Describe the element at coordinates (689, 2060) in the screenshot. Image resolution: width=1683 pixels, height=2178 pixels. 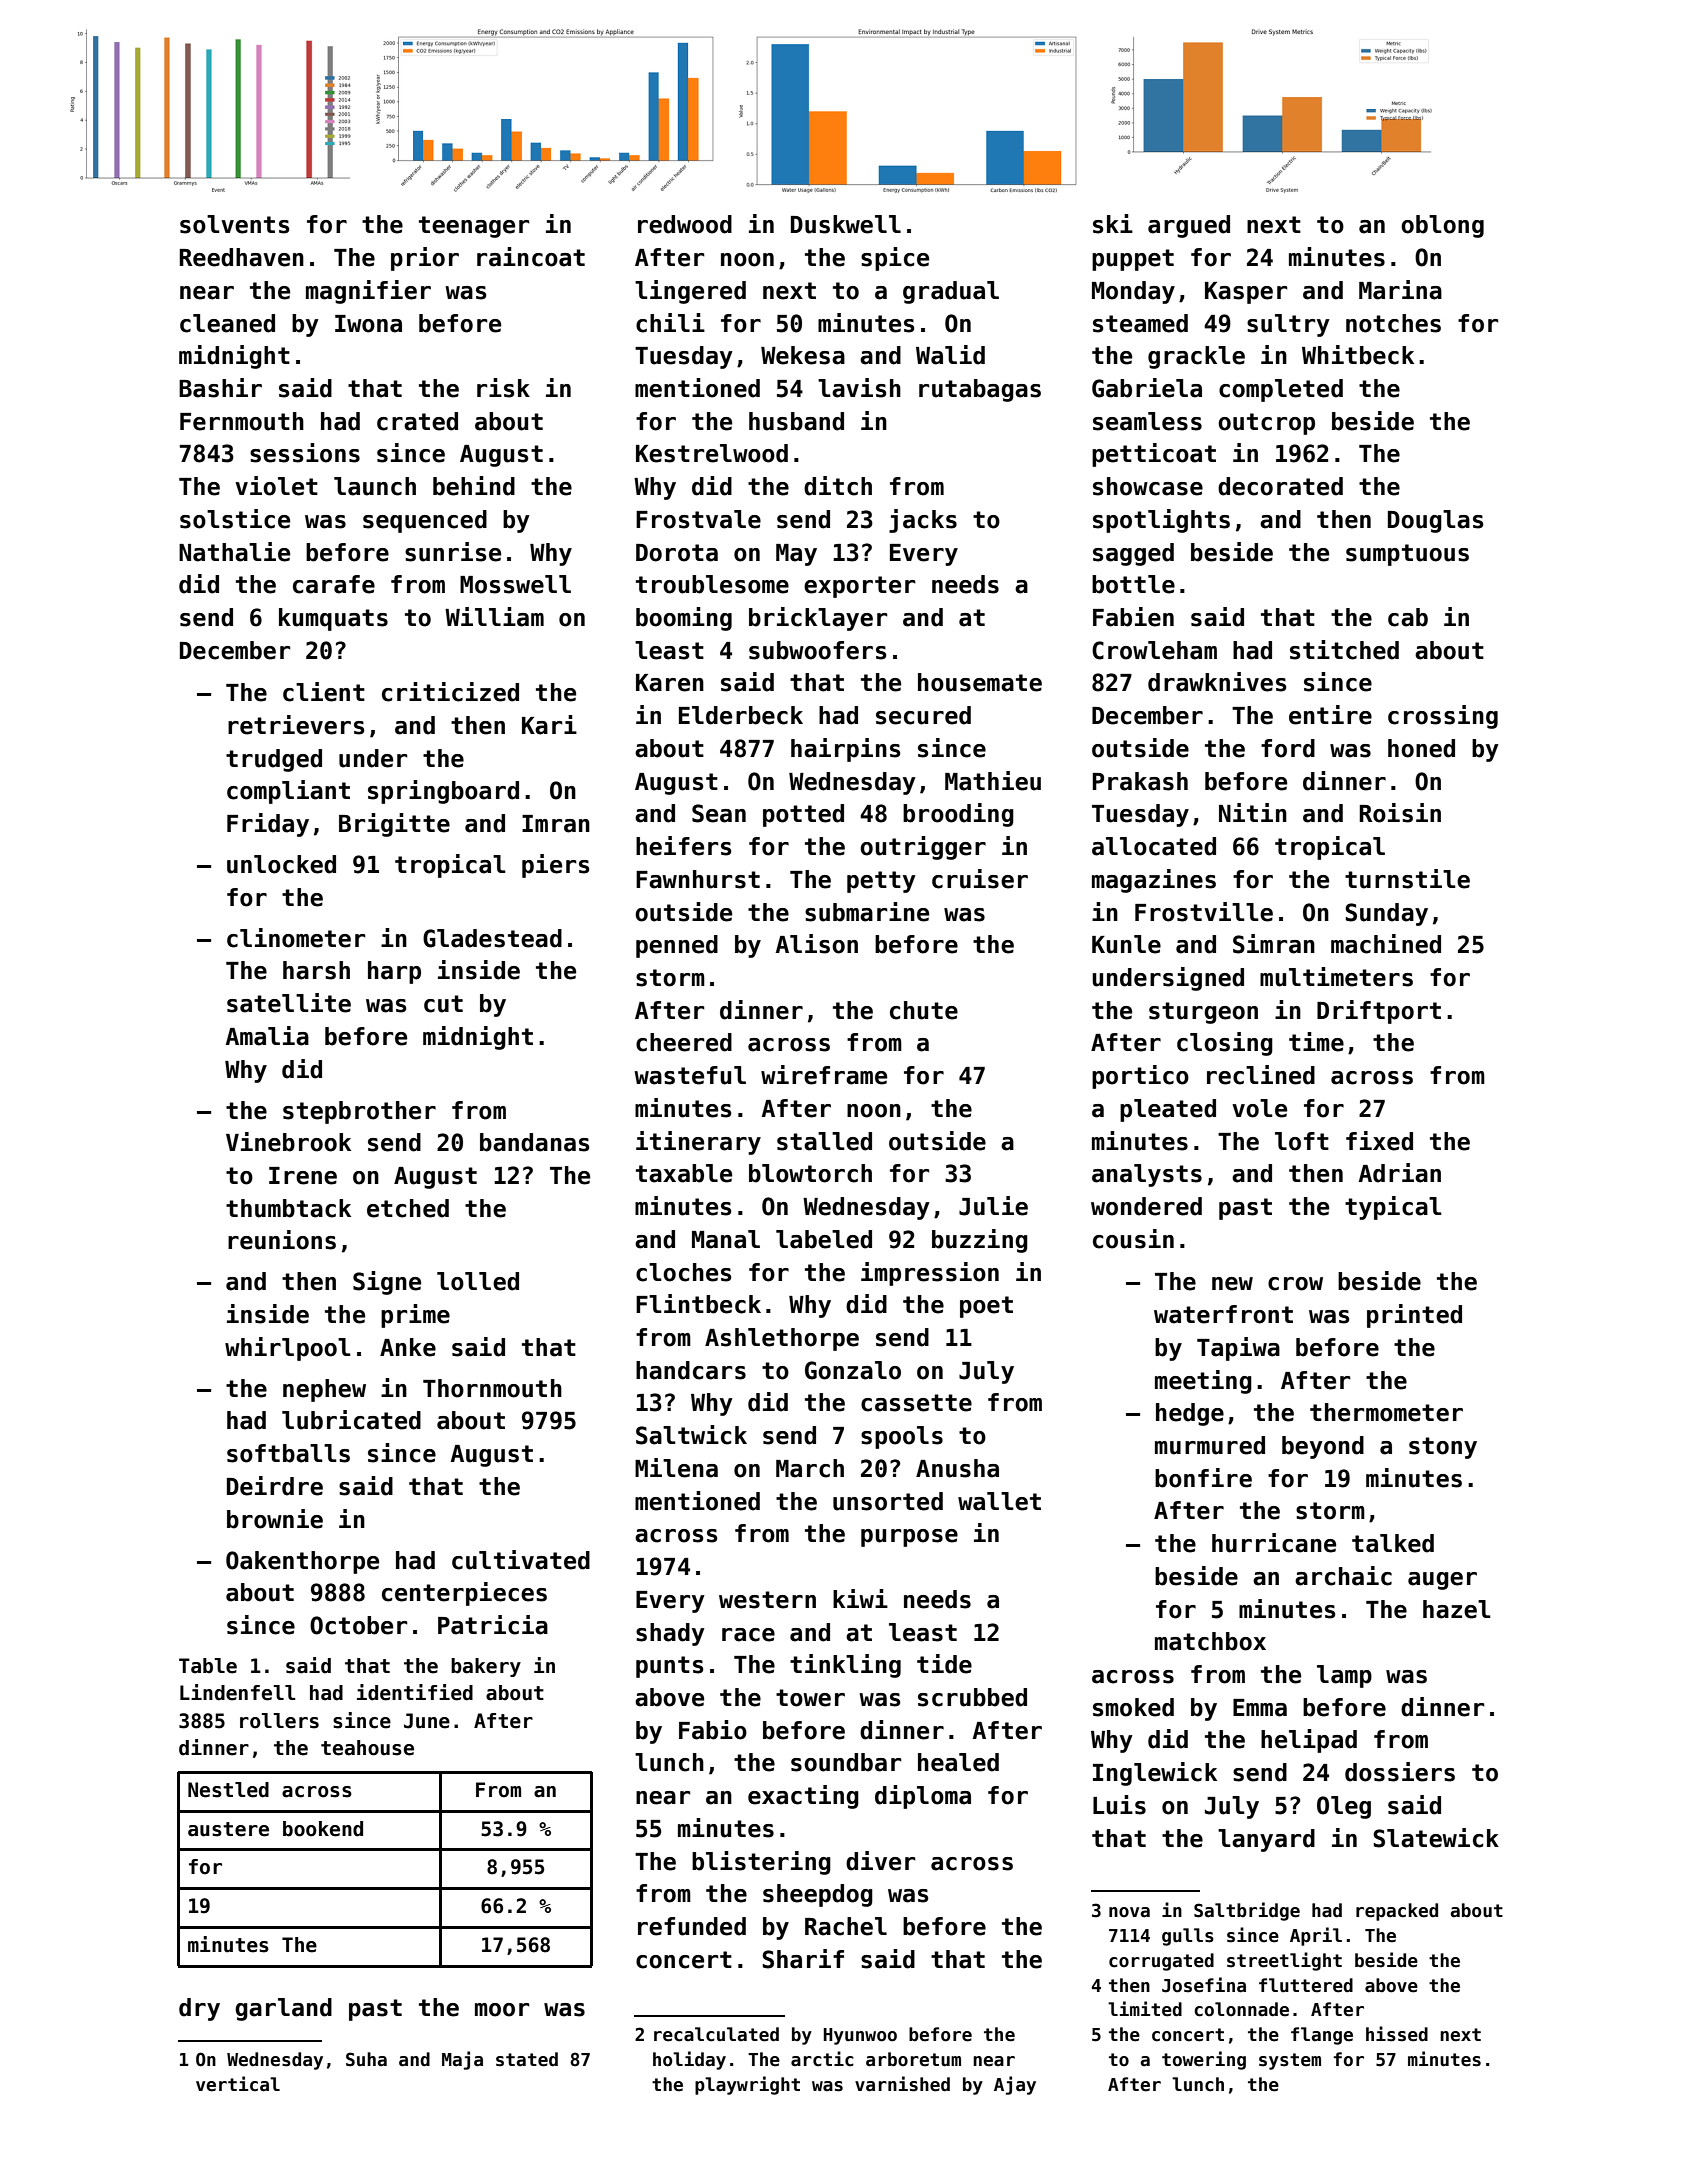
I see `holiday` at that location.
